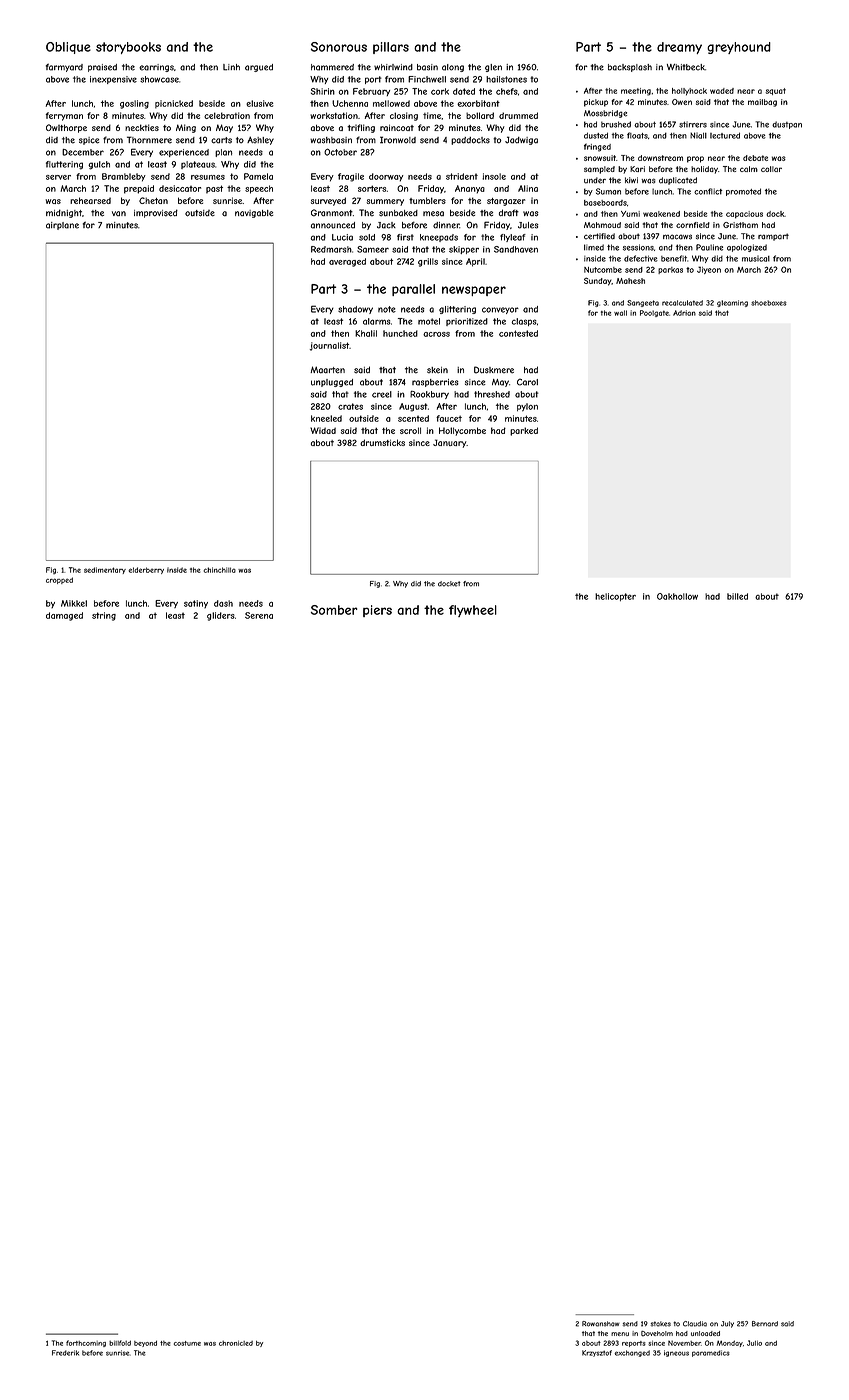 This screenshot has width=849, height=1400. What do you see at coordinates (156, 213) in the screenshot?
I see `improvised` at bounding box center [156, 213].
